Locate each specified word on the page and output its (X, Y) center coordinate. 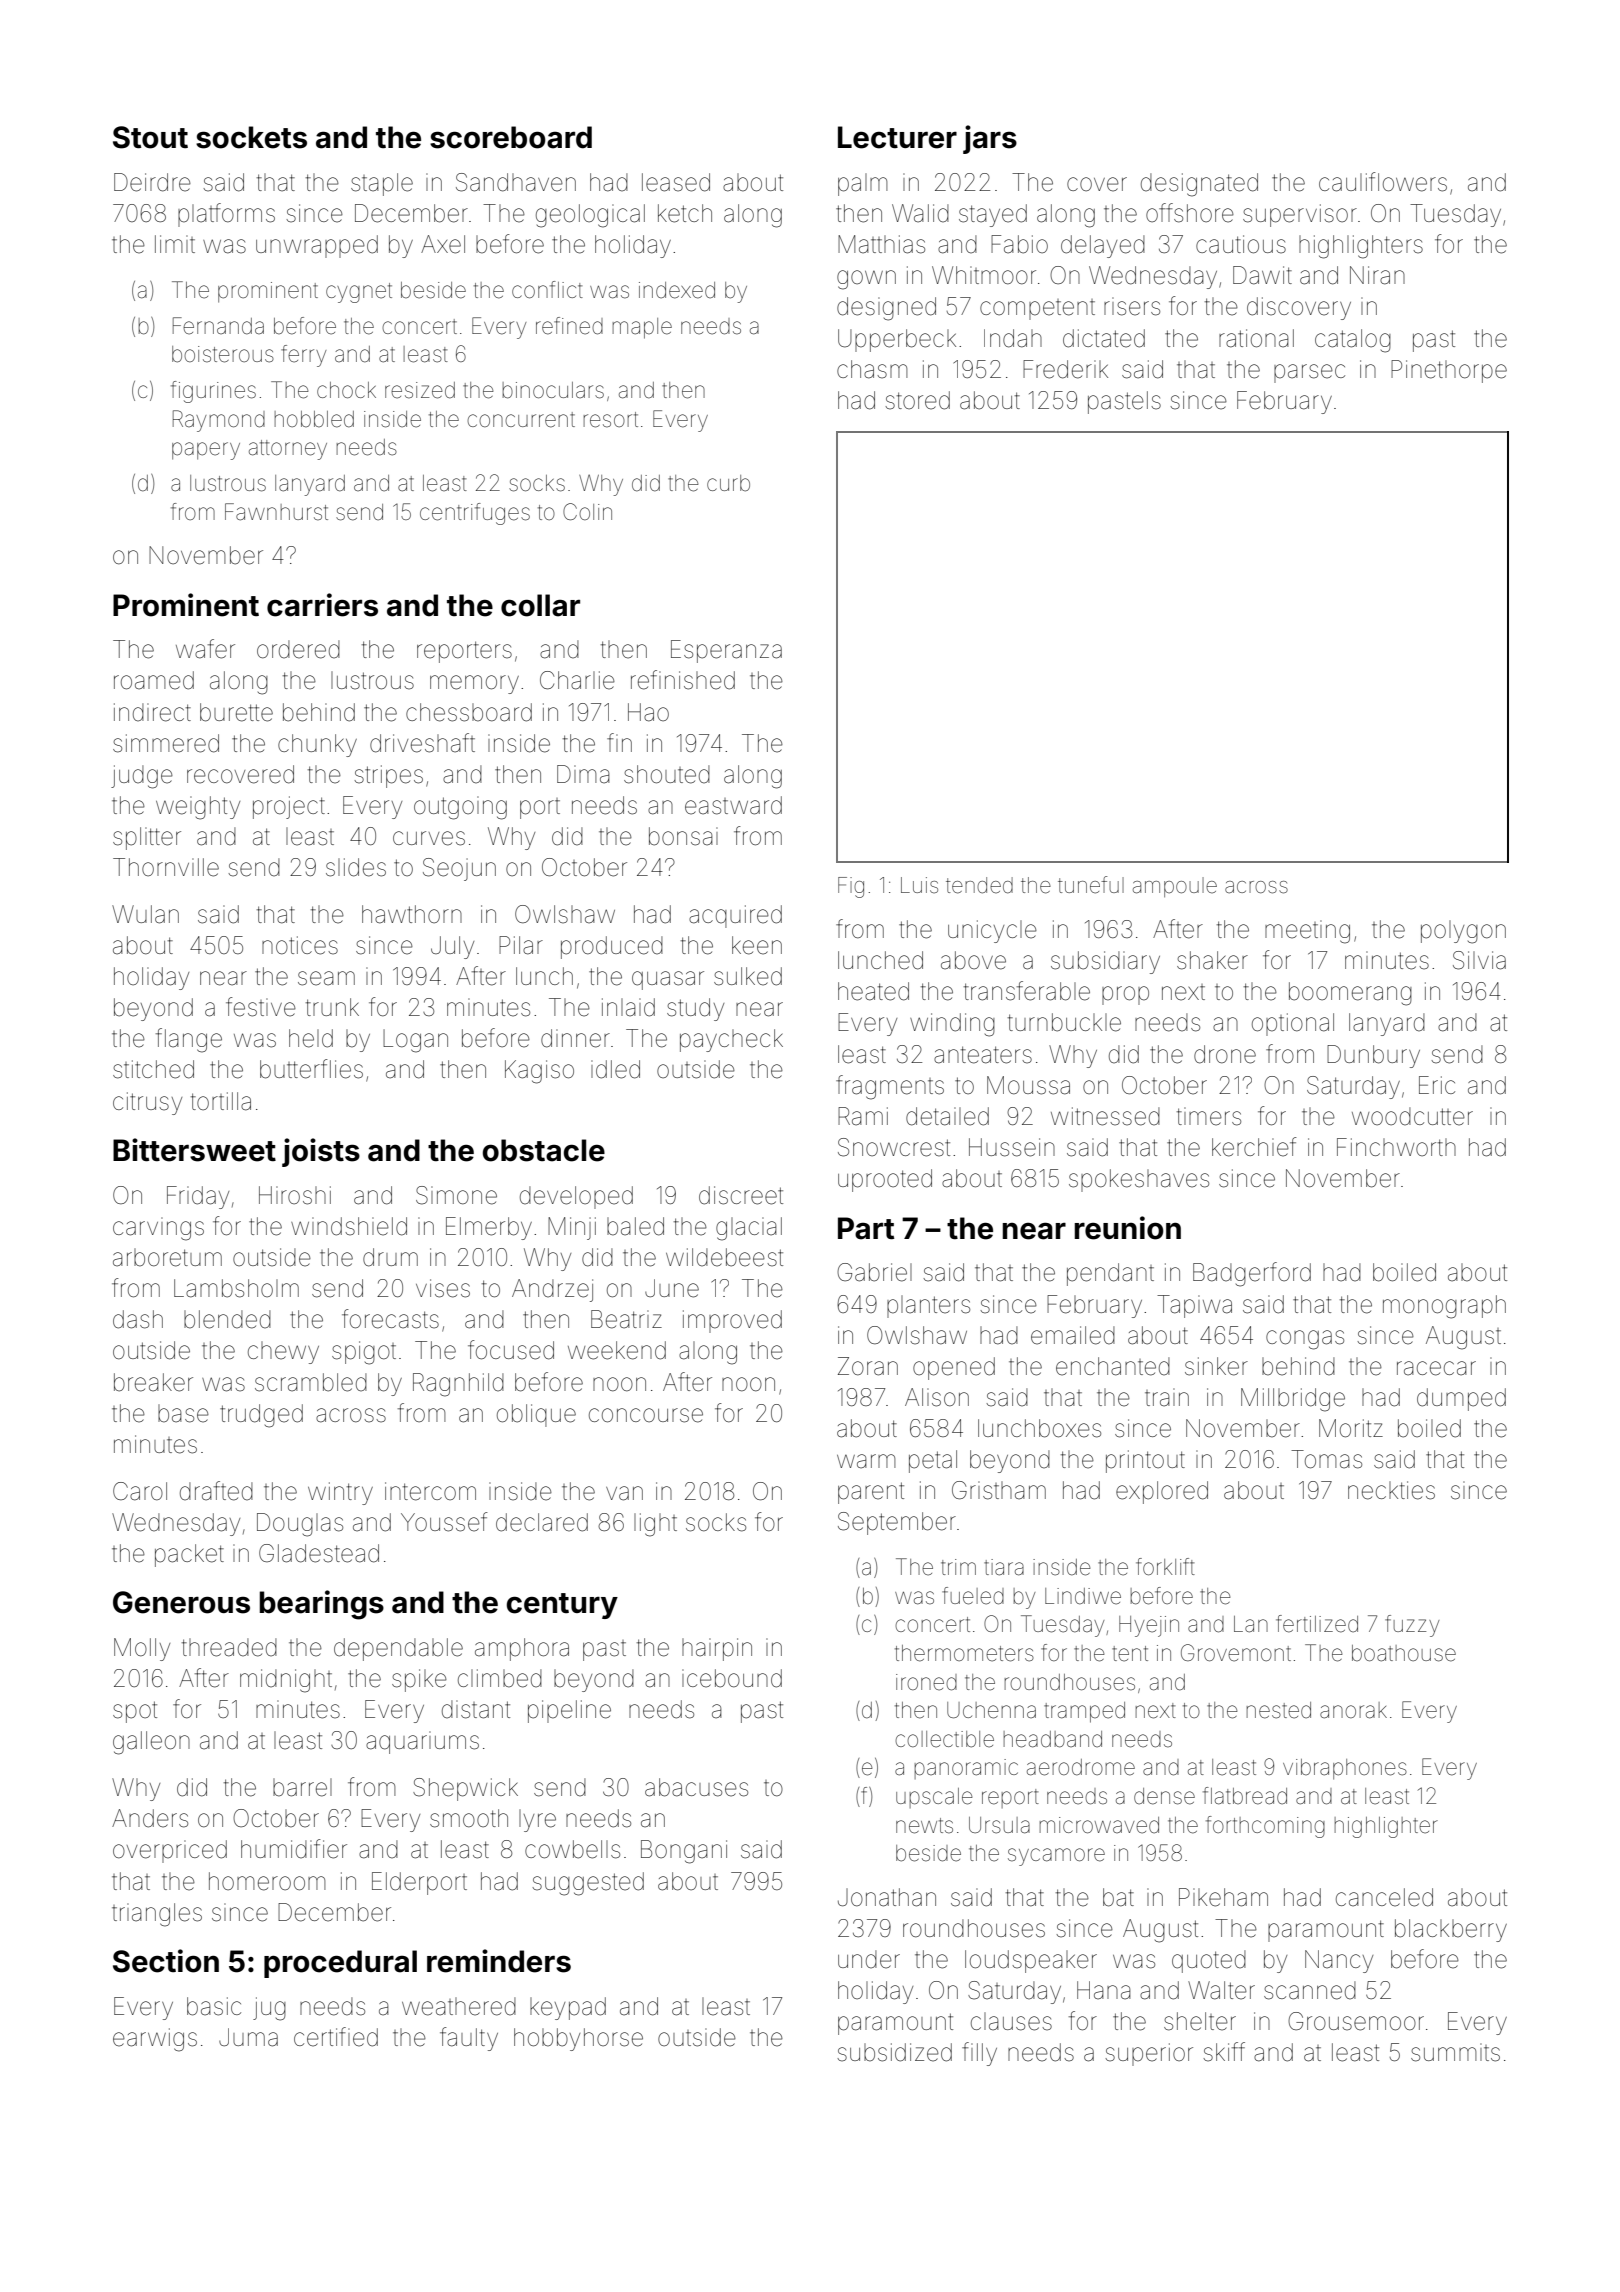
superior (1149, 2054)
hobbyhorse (578, 2039)
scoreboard (511, 137)
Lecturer (897, 137)
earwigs (155, 2040)
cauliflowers (1383, 182)
